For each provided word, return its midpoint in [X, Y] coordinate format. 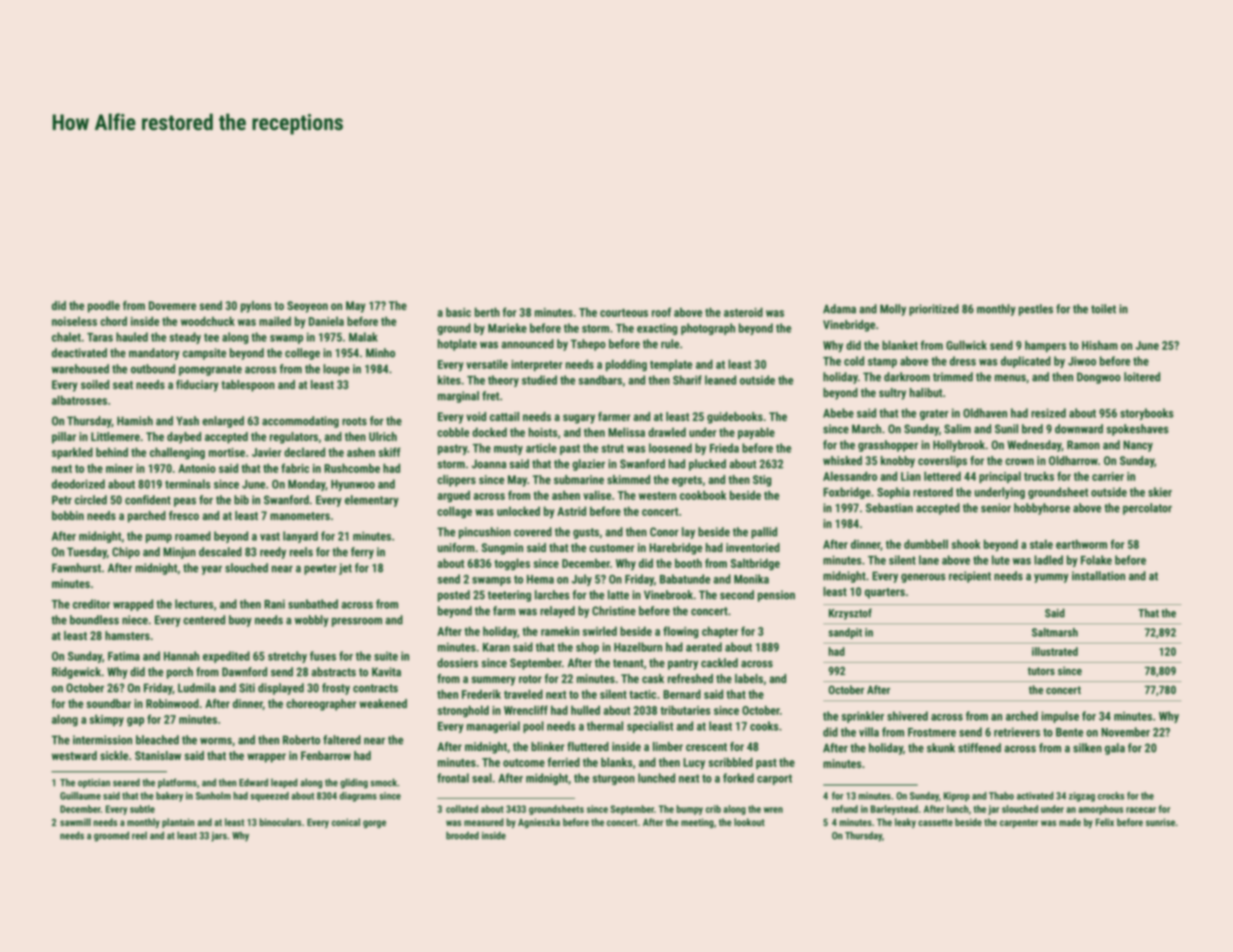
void [476, 416]
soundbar [108, 703]
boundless [94, 620]
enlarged [223, 422]
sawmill [75, 822]
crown [1019, 461]
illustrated [1055, 651]
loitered [1142, 377]
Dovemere [172, 305]
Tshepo [588, 345]
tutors [1041, 671]
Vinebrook [668, 595]
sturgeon [614, 779]
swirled [599, 631]
